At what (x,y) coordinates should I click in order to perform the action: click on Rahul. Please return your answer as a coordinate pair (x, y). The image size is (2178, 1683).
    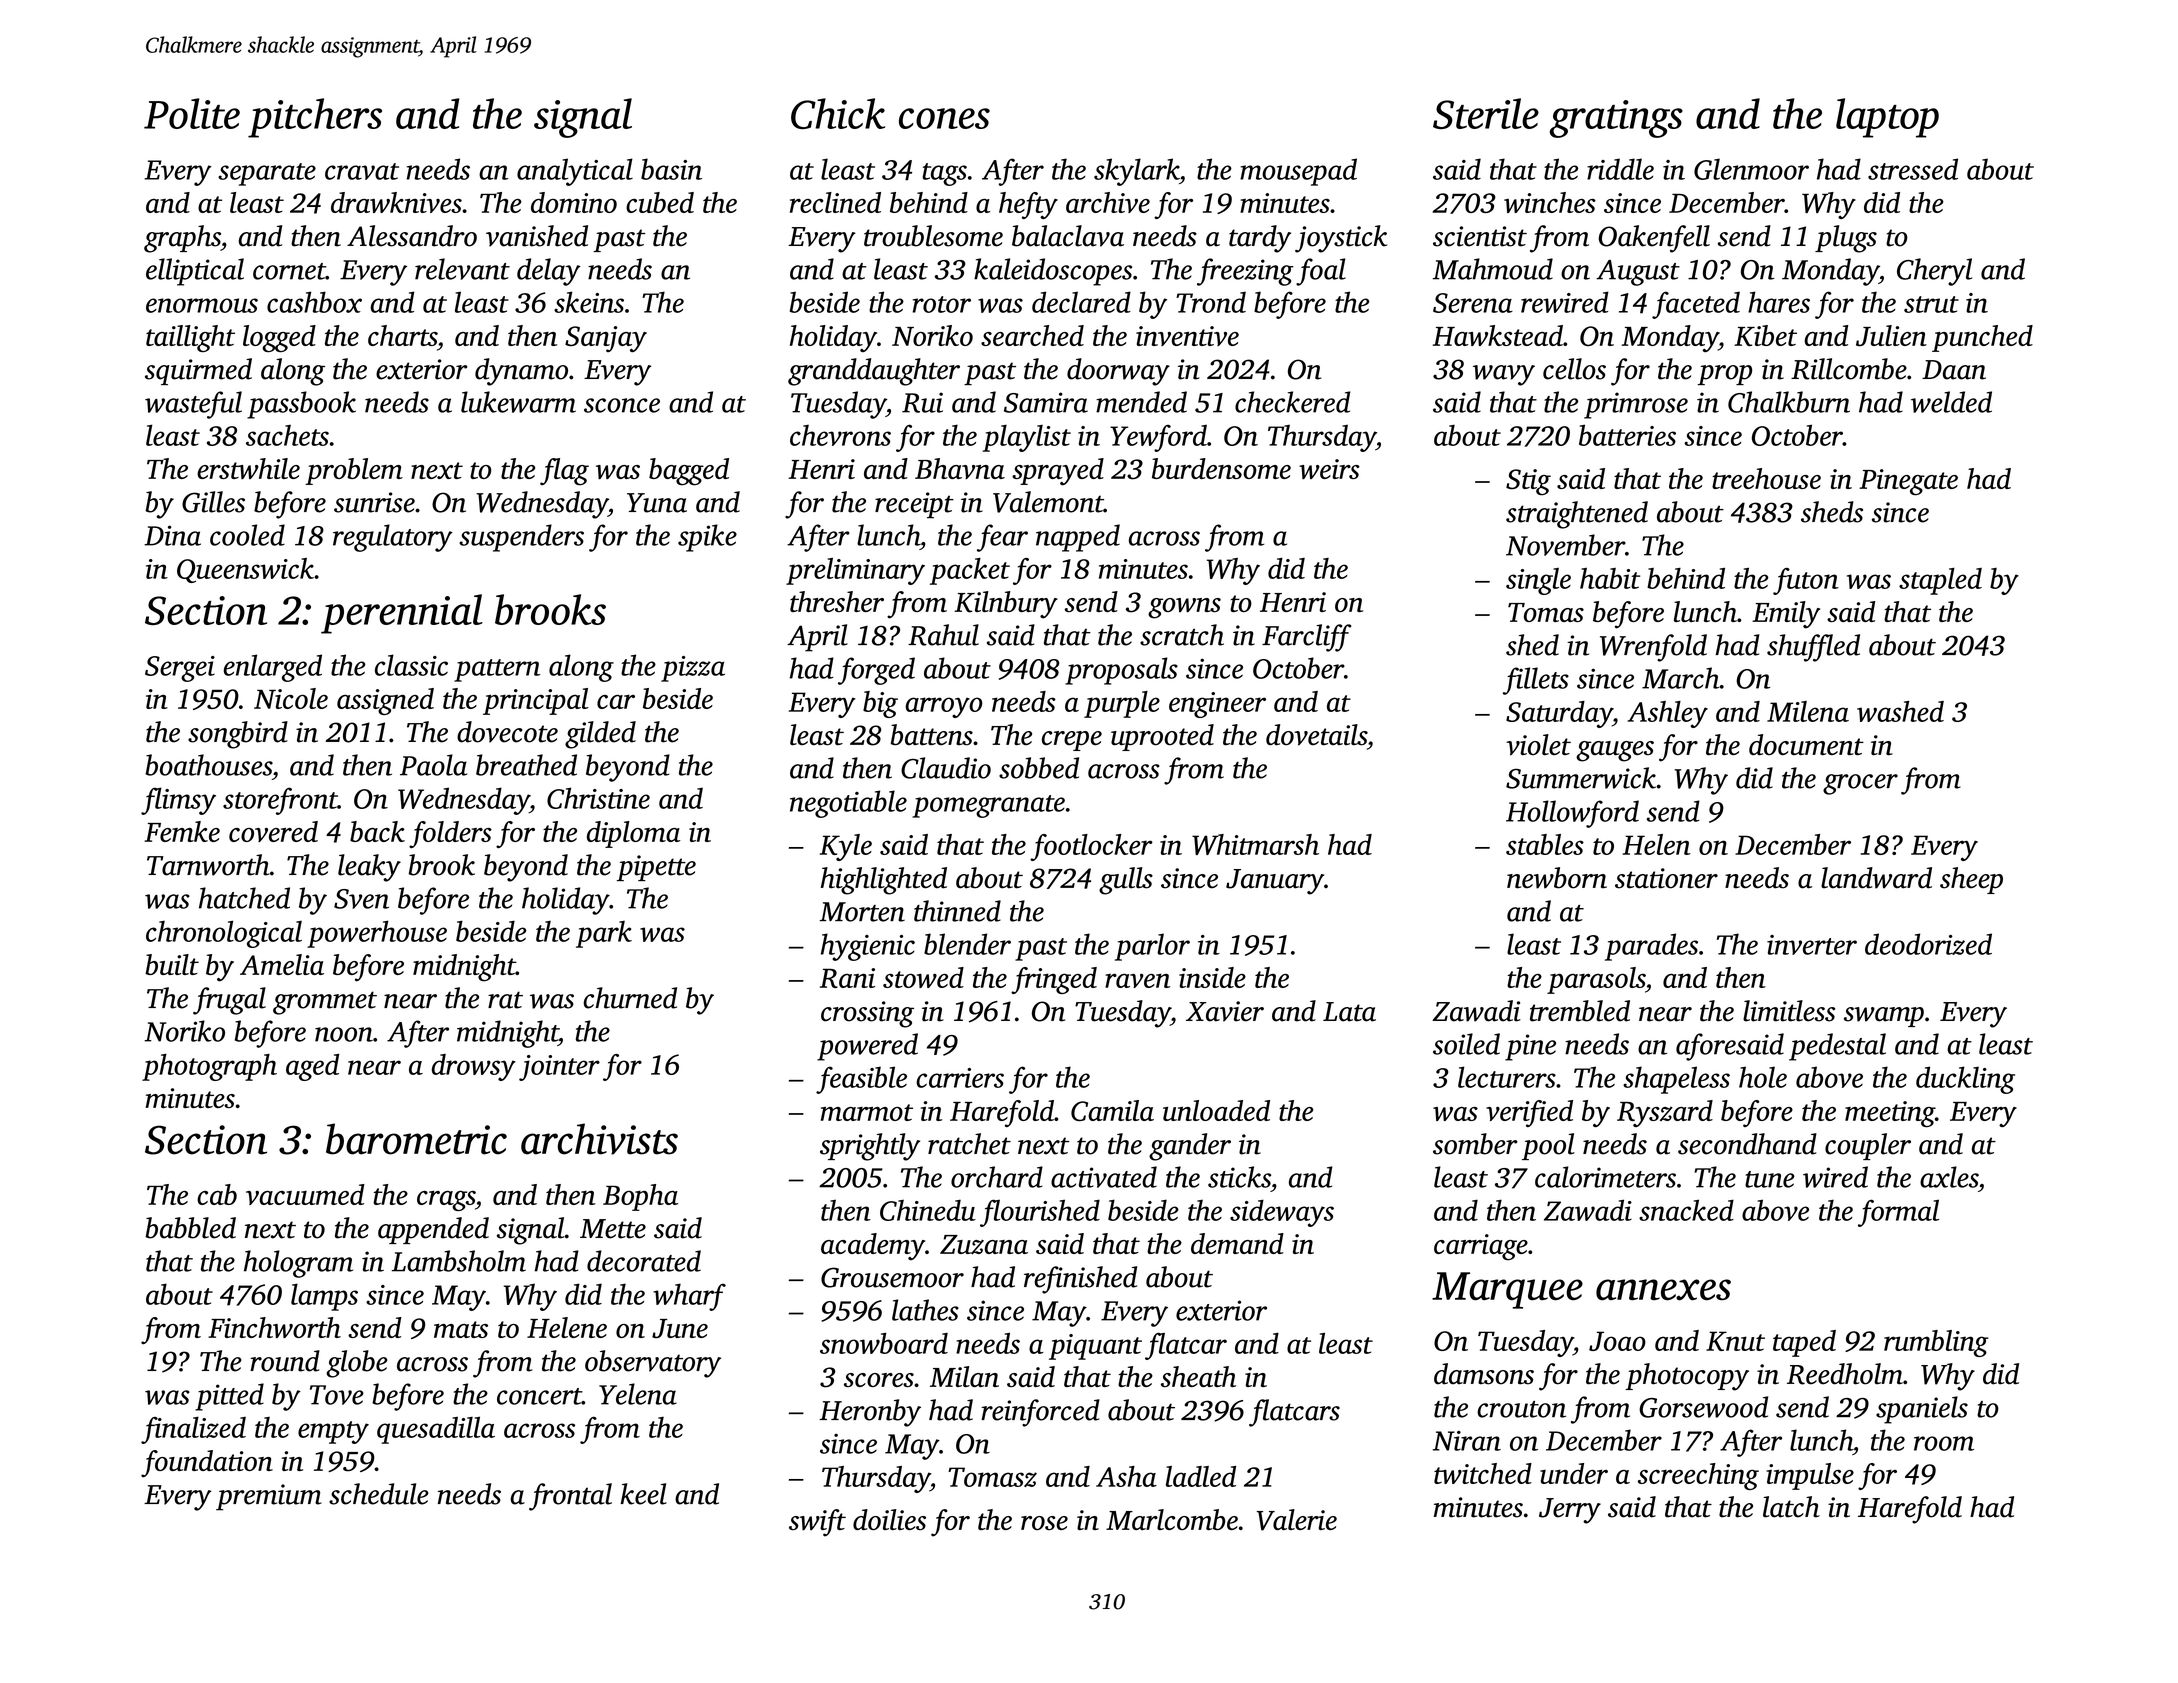
    Looking at the image, I should click on (943, 635).
